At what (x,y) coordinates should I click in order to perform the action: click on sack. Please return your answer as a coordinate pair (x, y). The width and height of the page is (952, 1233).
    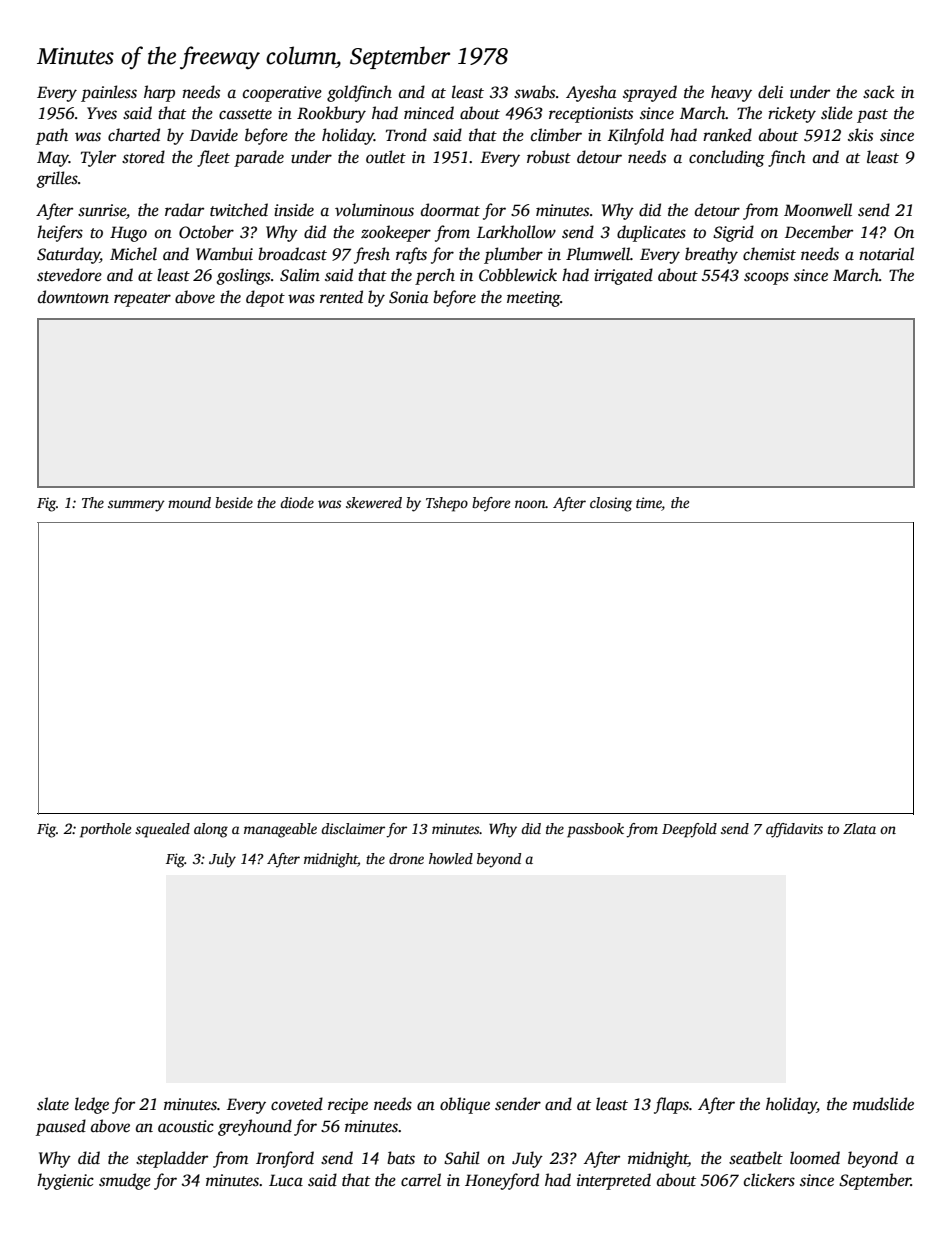
    Looking at the image, I should click on (878, 92).
